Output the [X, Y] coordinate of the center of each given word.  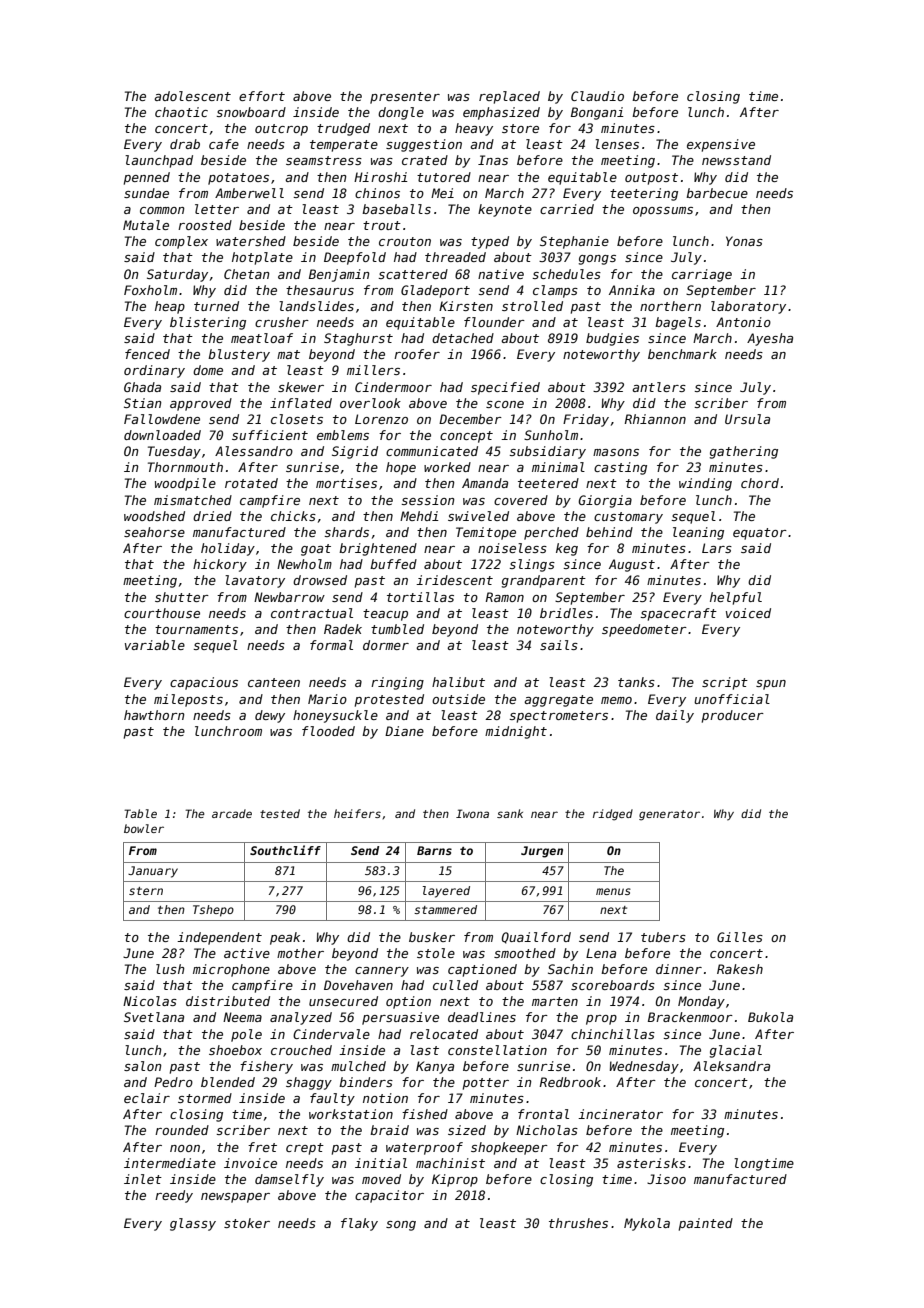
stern [146, 891]
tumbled [397, 629]
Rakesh [740, 969]
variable [155, 645]
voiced [748, 613]
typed [490, 242]
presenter [405, 98]
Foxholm [150, 290]
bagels [678, 323]
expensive [721, 145]
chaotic [181, 112]
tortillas [420, 597]
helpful [736, 598]
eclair [147, 1098]
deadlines [482, 1017]
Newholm [304, 564]
